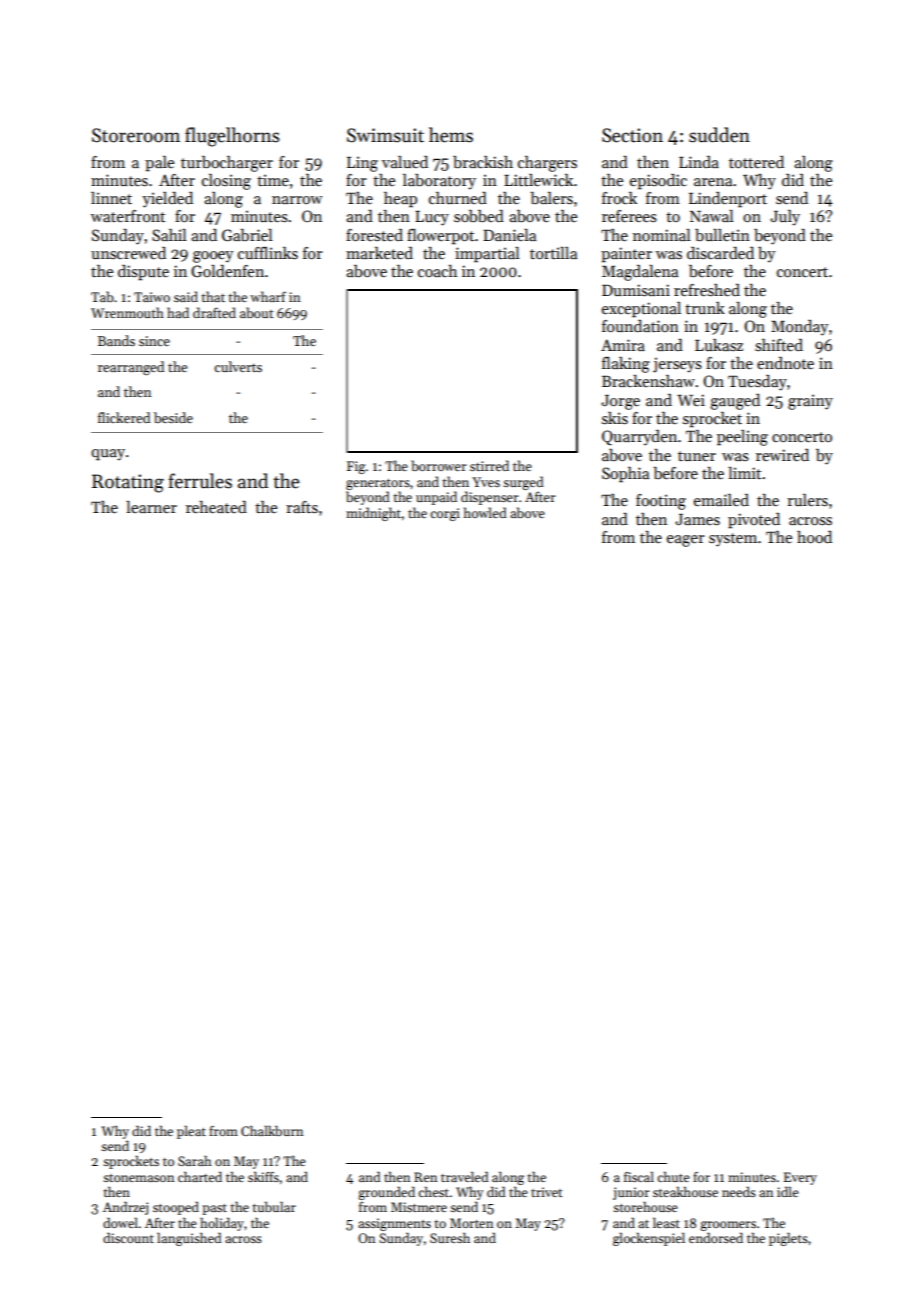  I want to click on Suresh, so click(450, 1237).
